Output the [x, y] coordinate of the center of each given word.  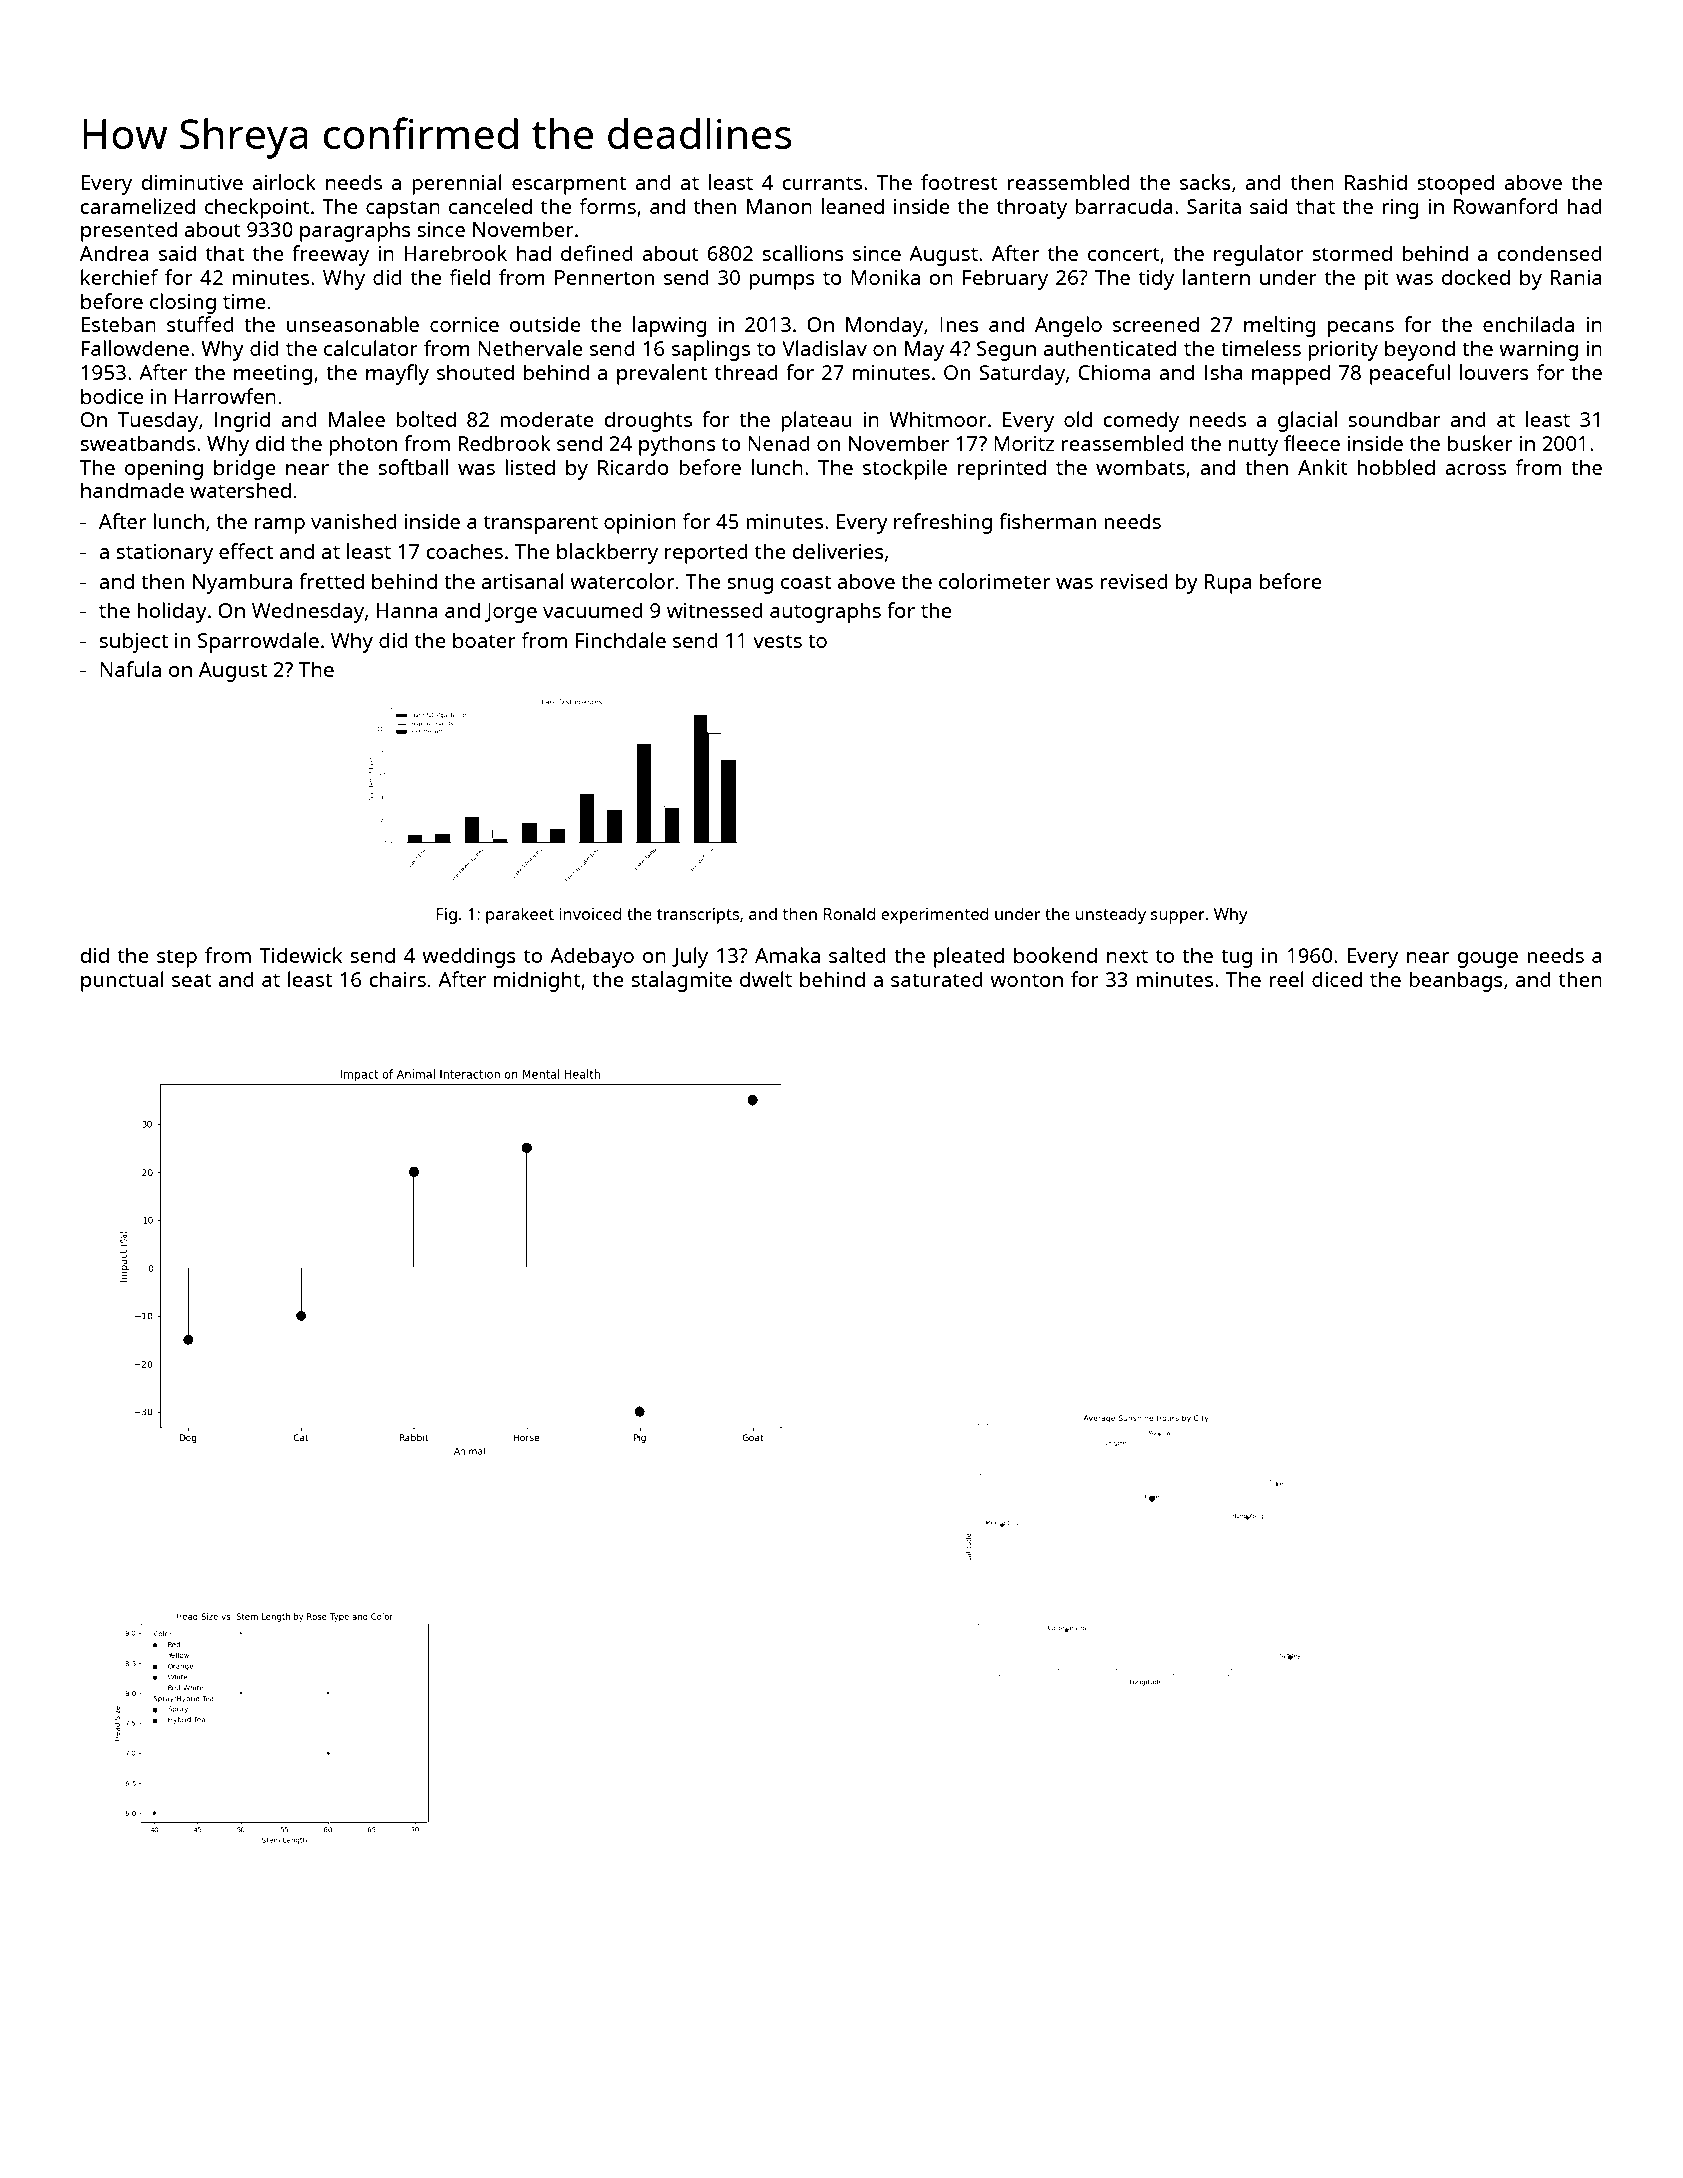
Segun [1006, 351]
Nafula [130, 669]
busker [1480, 443]
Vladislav [824, 348]
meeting [273, 375]
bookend [1055, 955]
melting [1280, 326]
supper [1178, 917]
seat [192, 980]
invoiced [590, 913]
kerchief [119, 277]
